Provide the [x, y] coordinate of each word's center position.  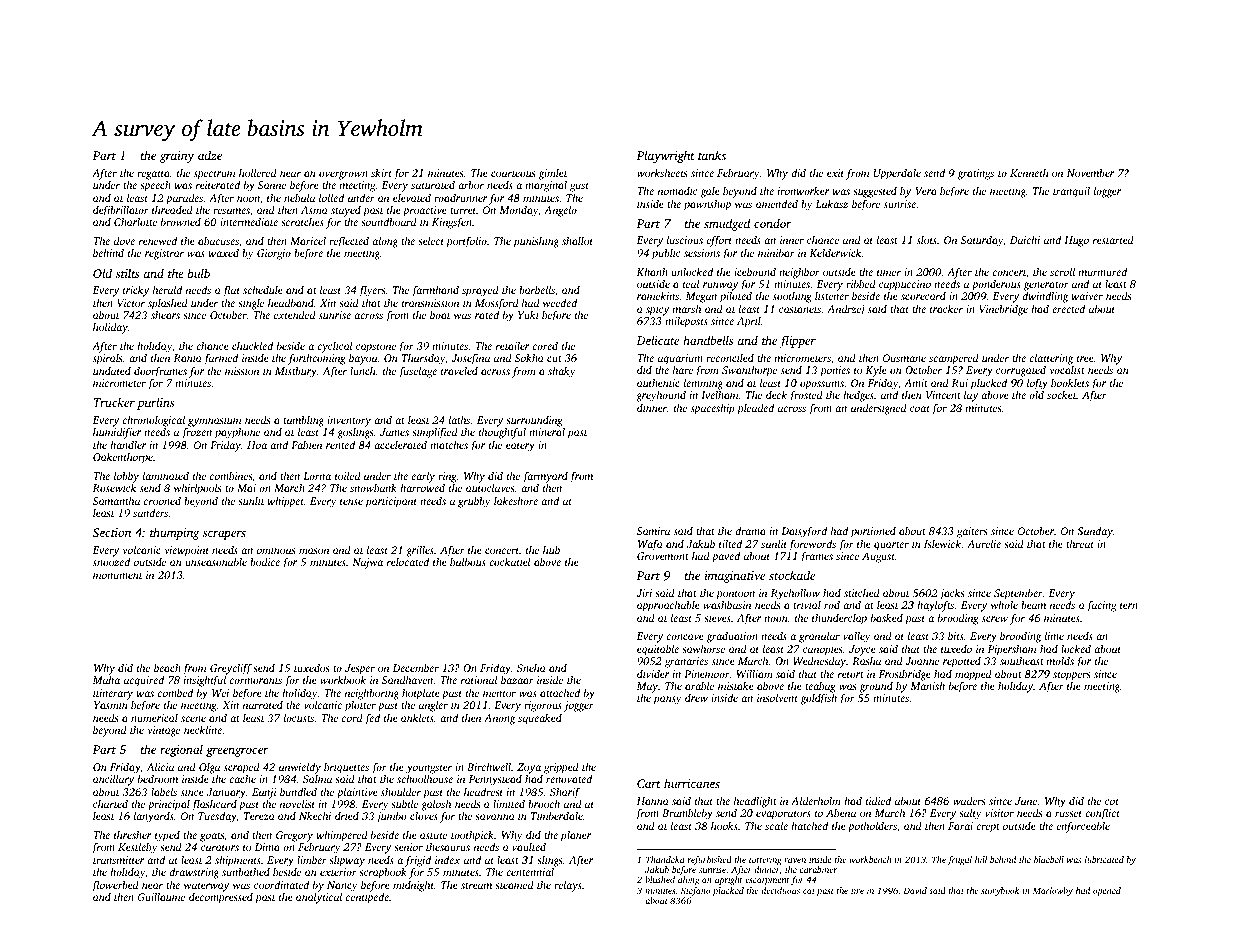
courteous [513, 174]
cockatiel [510, 562]
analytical [319, 898]
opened [1107, 891]
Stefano [696, 891]
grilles [420, 551]
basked [887, 617]
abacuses [218, 241]
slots [927, 240]
